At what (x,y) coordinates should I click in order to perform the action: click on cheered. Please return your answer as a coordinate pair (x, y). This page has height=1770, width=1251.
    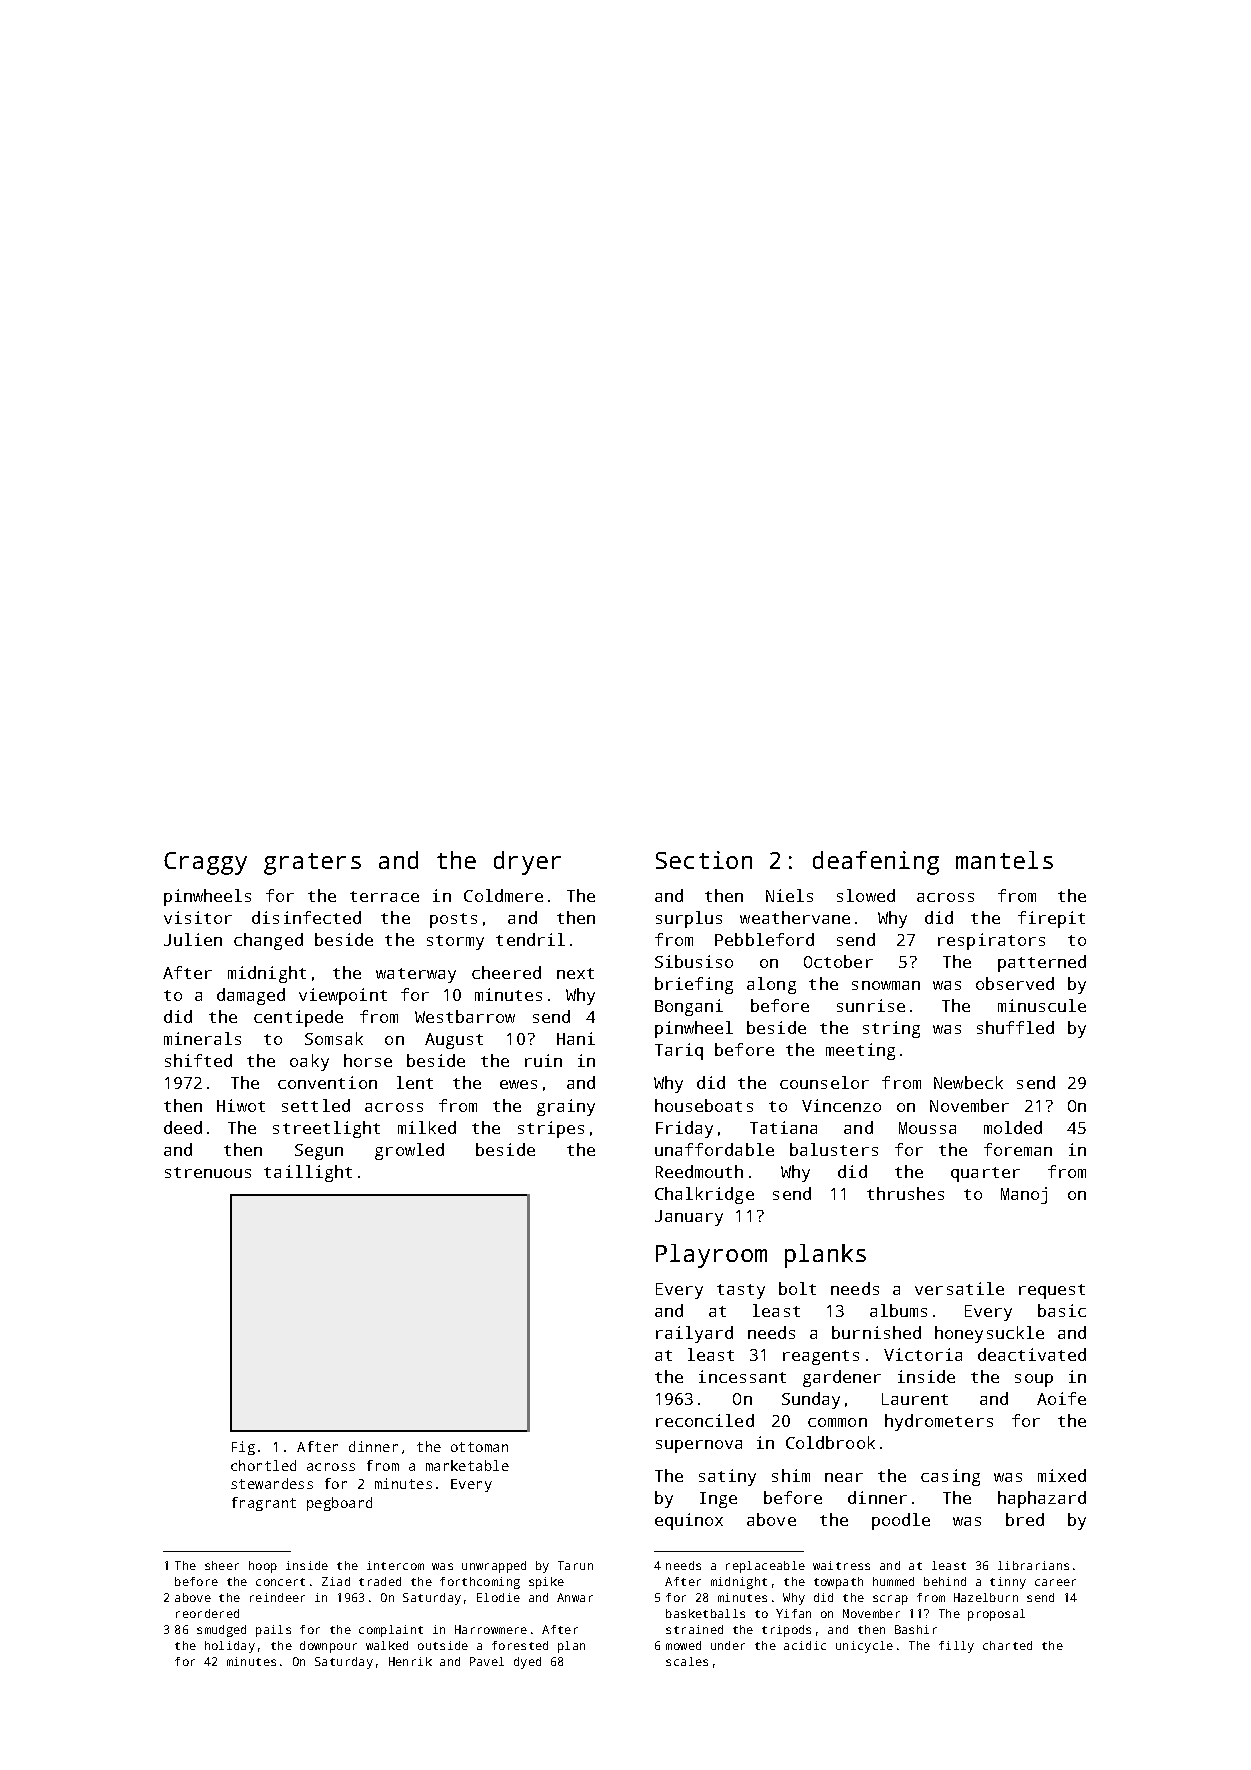
    Looking at the image, I should click on (506, 972).
